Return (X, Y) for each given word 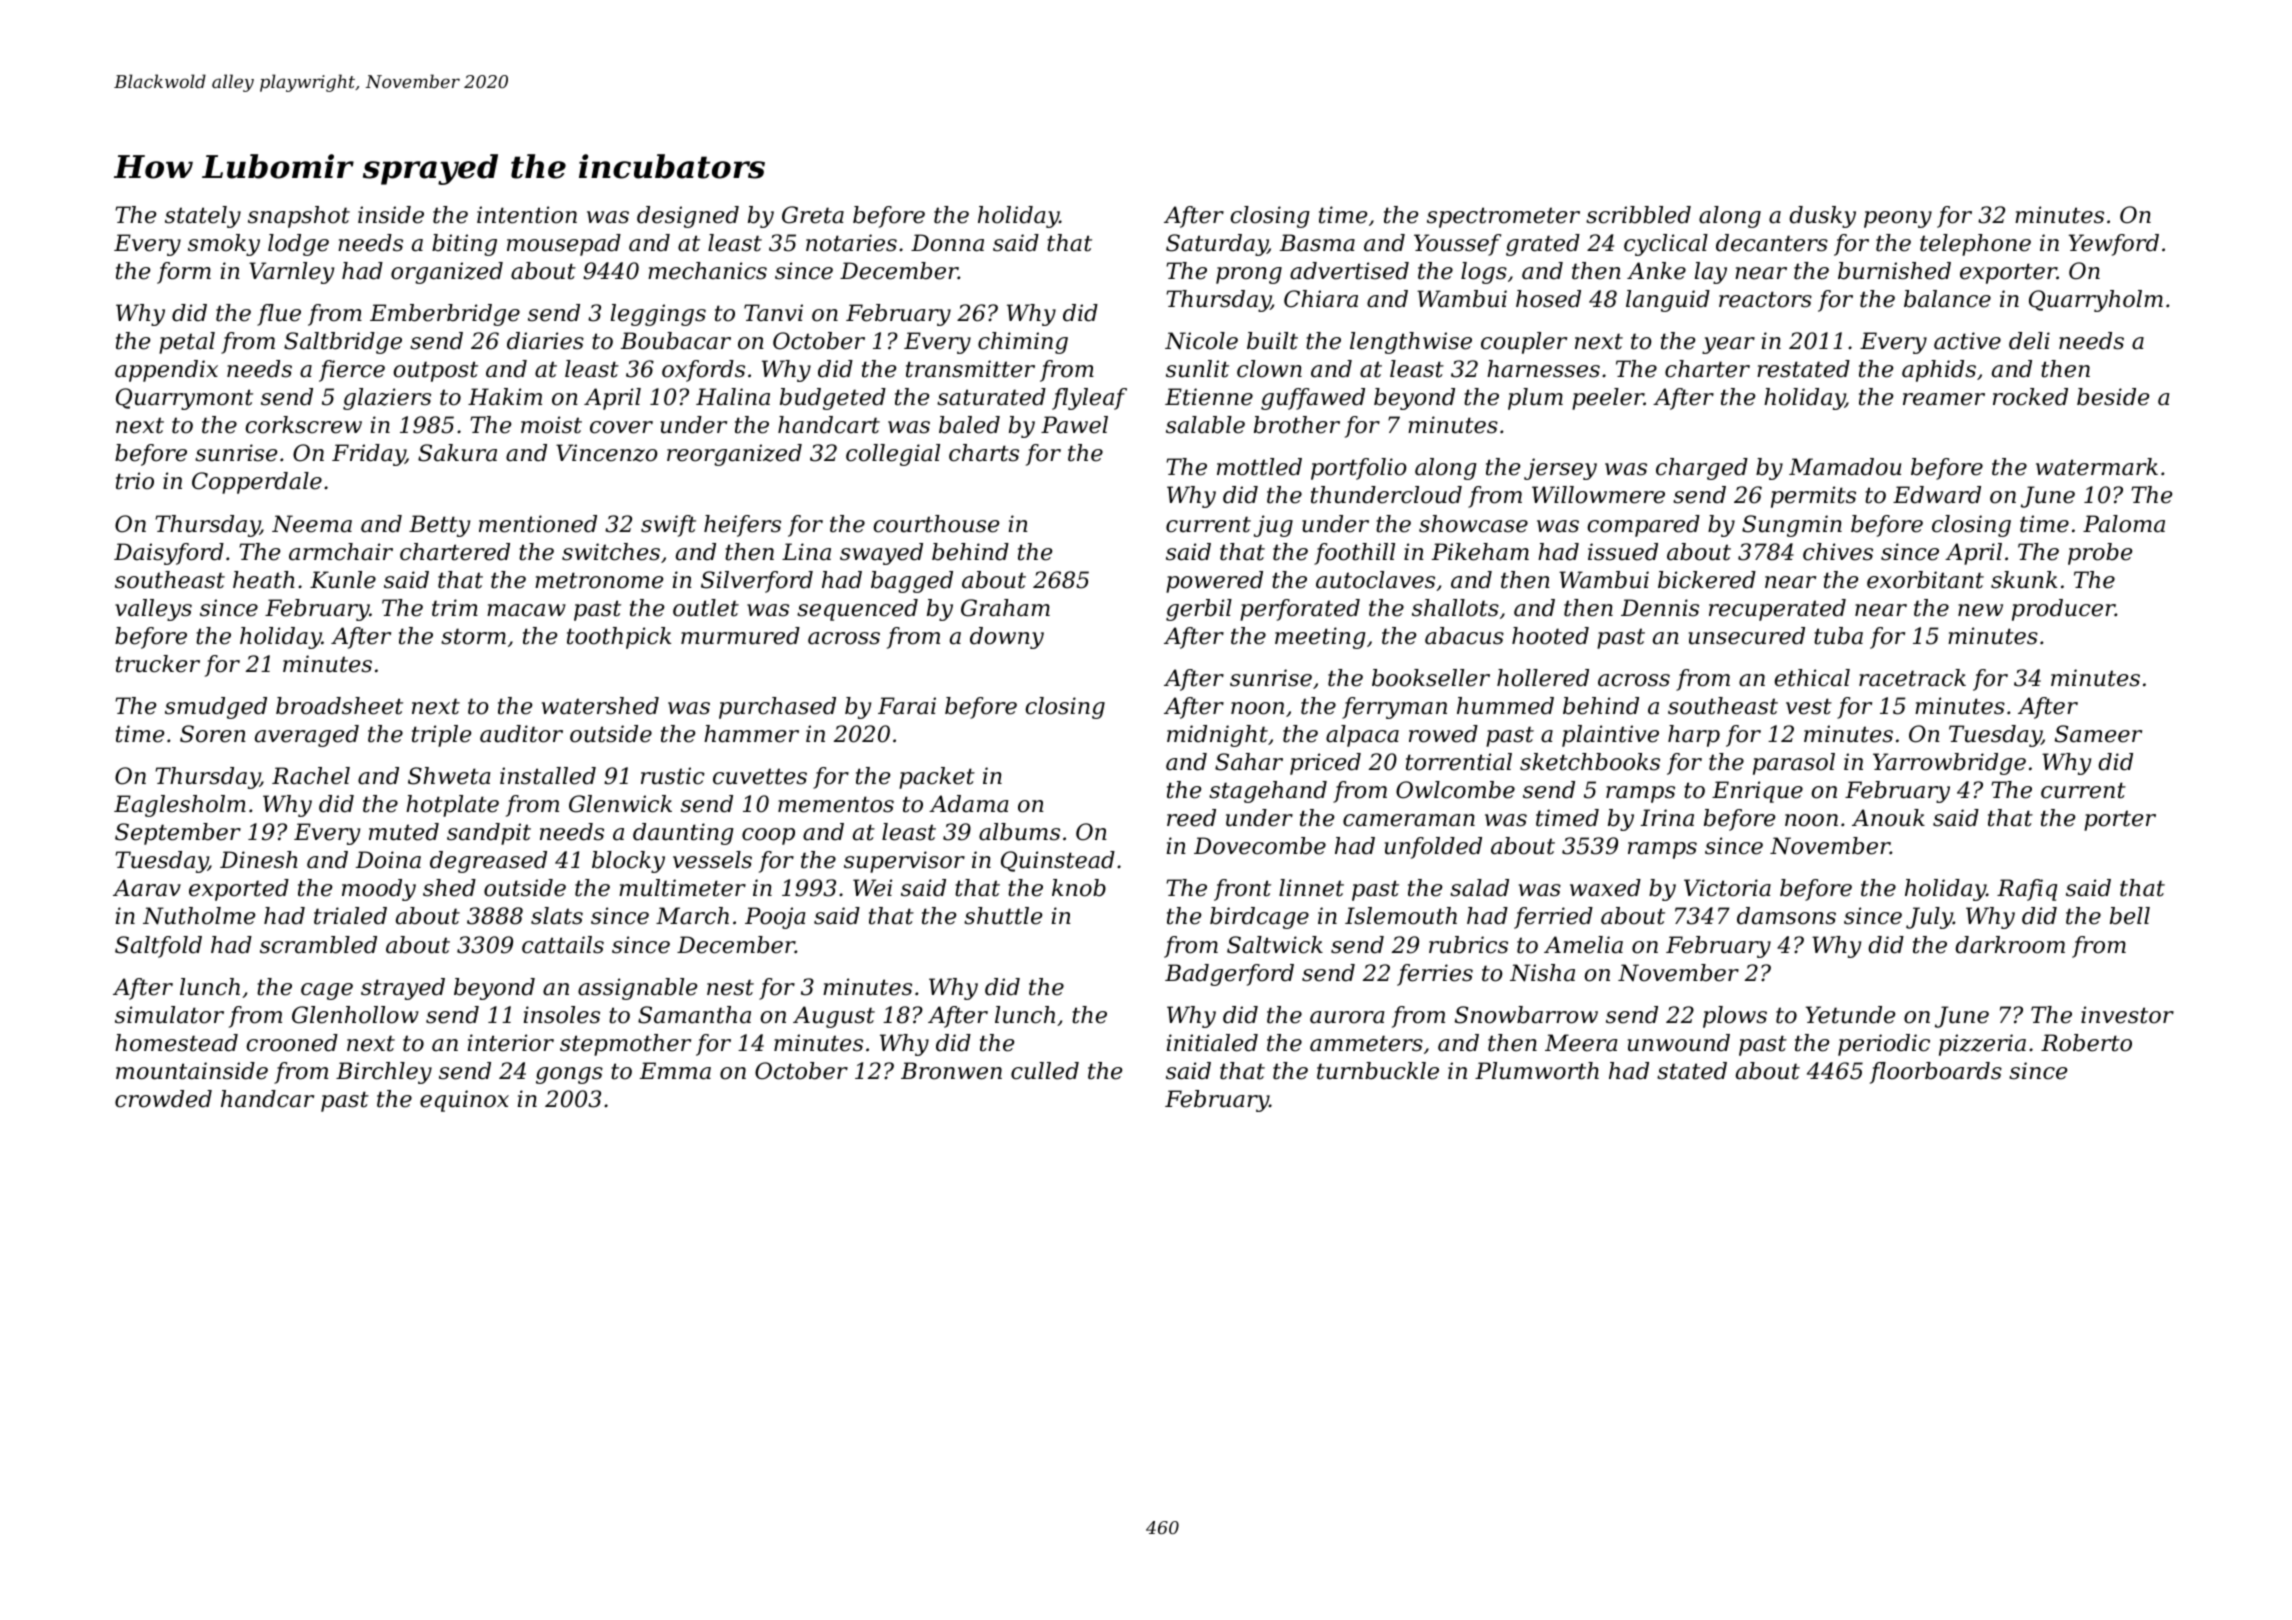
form (184, 273)
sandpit (489, 834)
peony (1898, 219)
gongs (569, 1075)
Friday (368, 455)
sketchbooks (1590, 762)
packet (937, 778)
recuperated (1777, 610)
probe (2100, 554)
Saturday (1217, 245)
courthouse (936, 524)
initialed (1212, 1043)
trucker (158, 664)
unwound (1679, 1043)
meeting (1320, 638)
